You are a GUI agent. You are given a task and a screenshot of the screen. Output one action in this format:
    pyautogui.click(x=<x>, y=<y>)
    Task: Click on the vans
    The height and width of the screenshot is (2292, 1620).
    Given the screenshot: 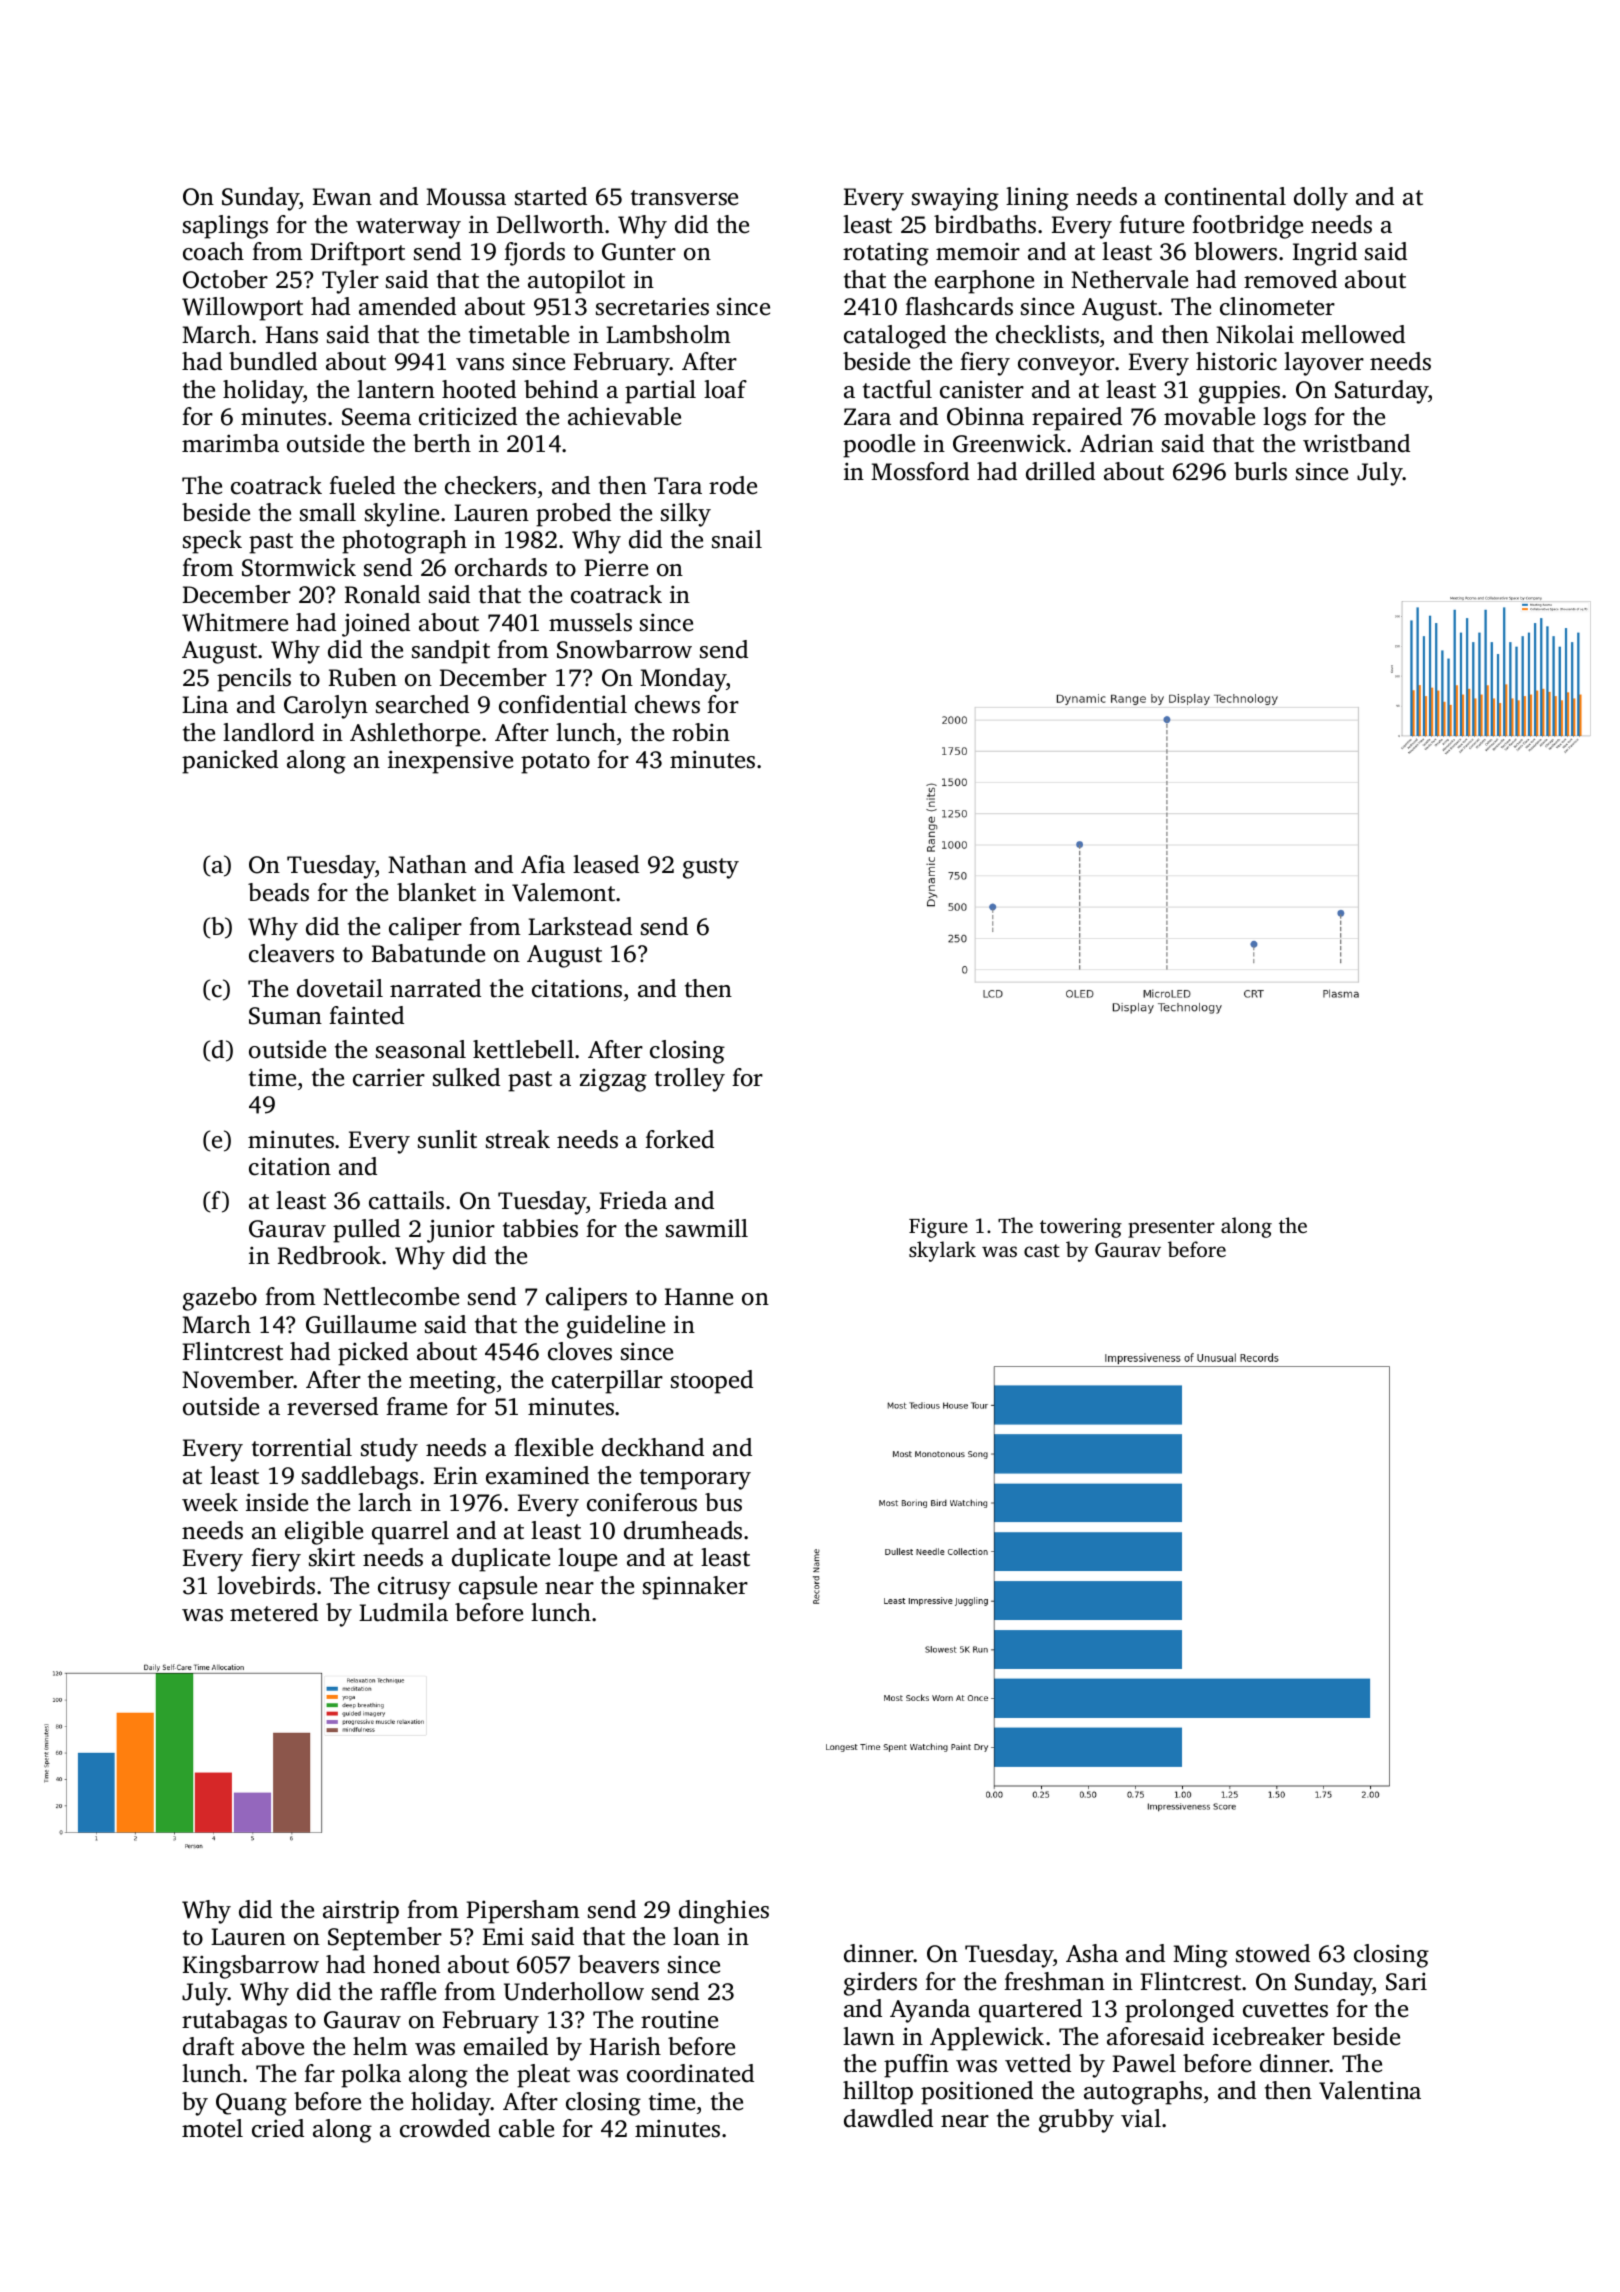 What is the action you would take?
    pyautogui.click(x=480, y=364)
